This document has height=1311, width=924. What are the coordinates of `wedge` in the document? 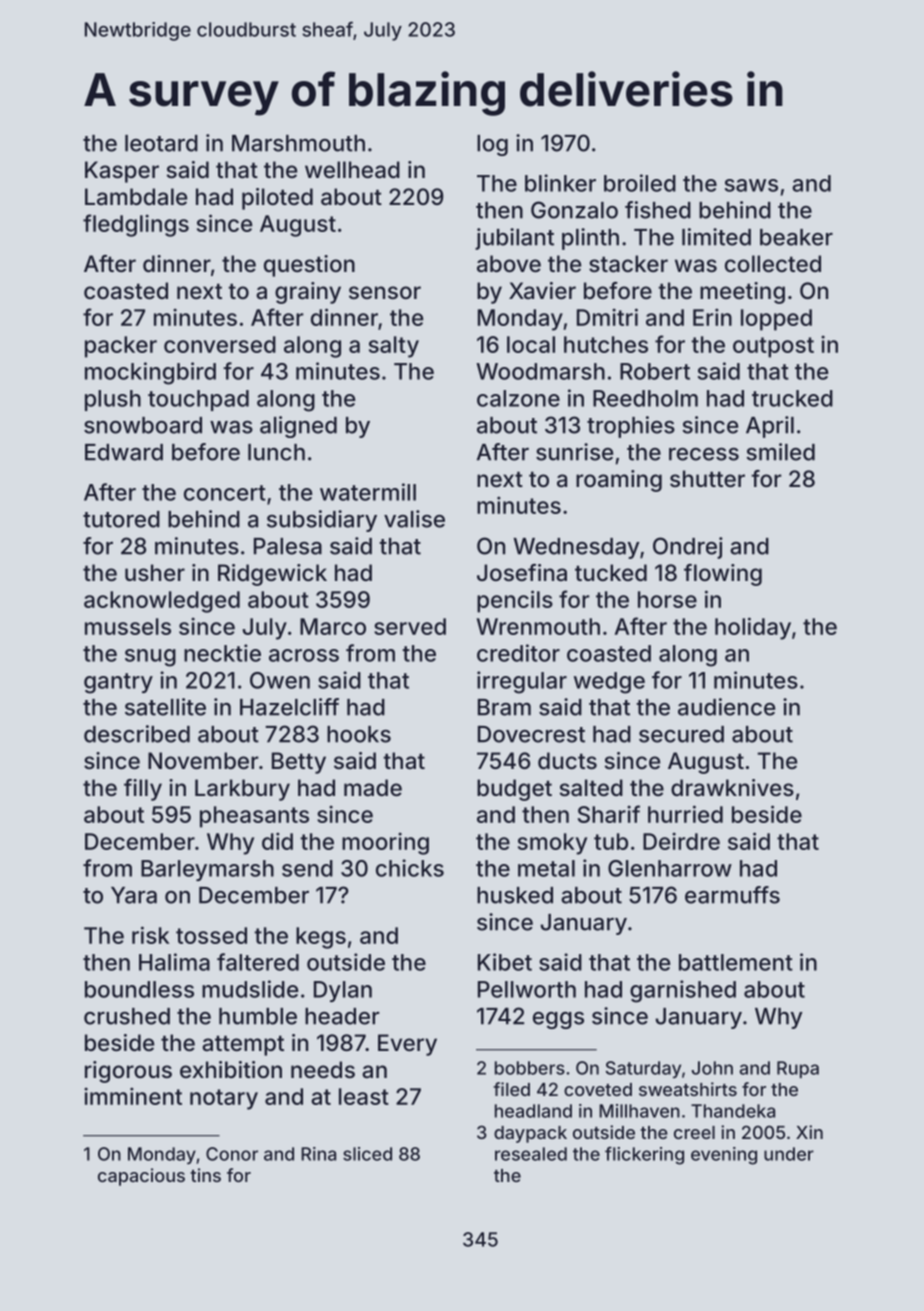 It's located at (609, 683).
